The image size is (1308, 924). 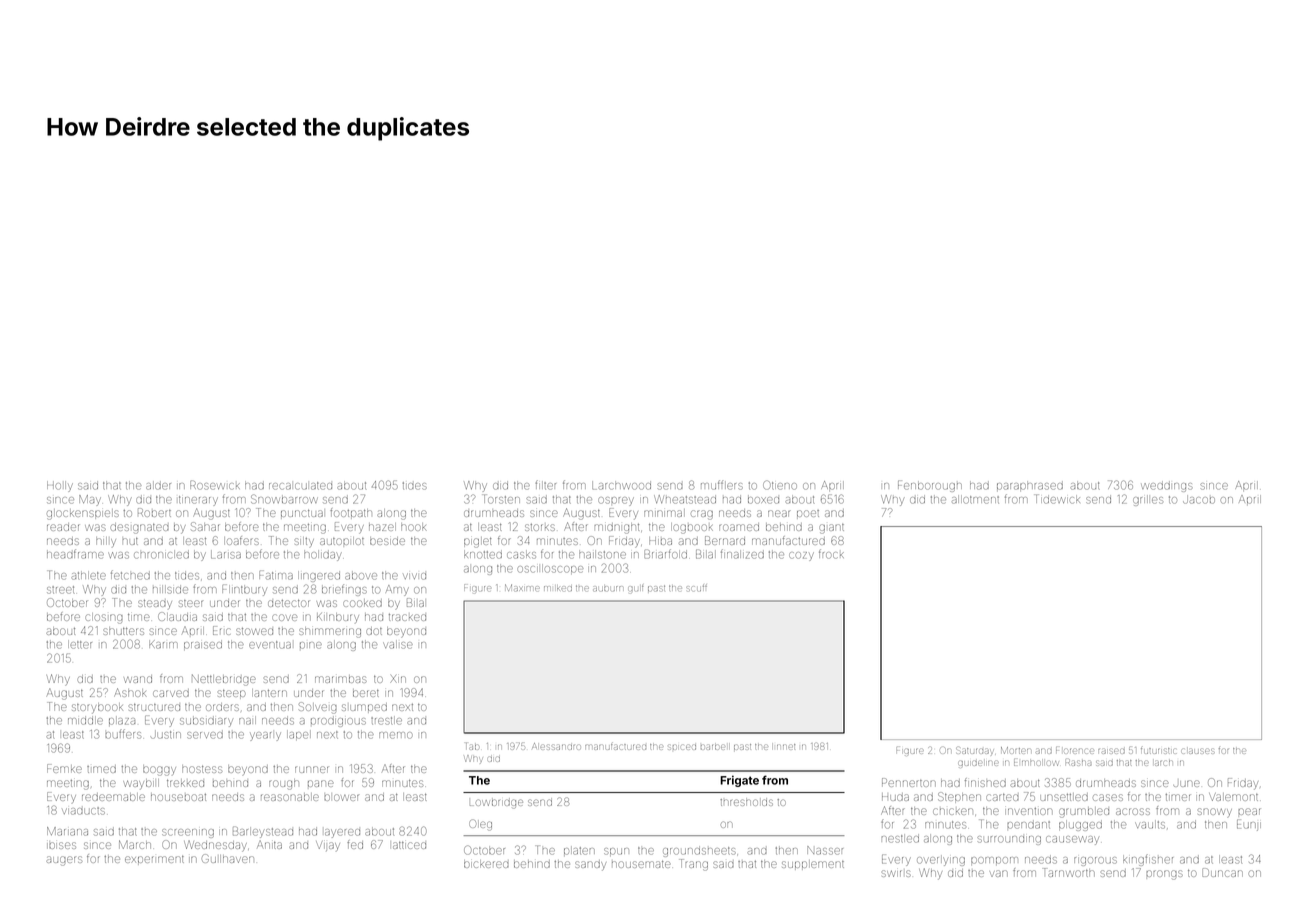 What do you see at coordinates (590, 865) in the screenshot?
I see `sandy` at bounding box center [590, 865].
